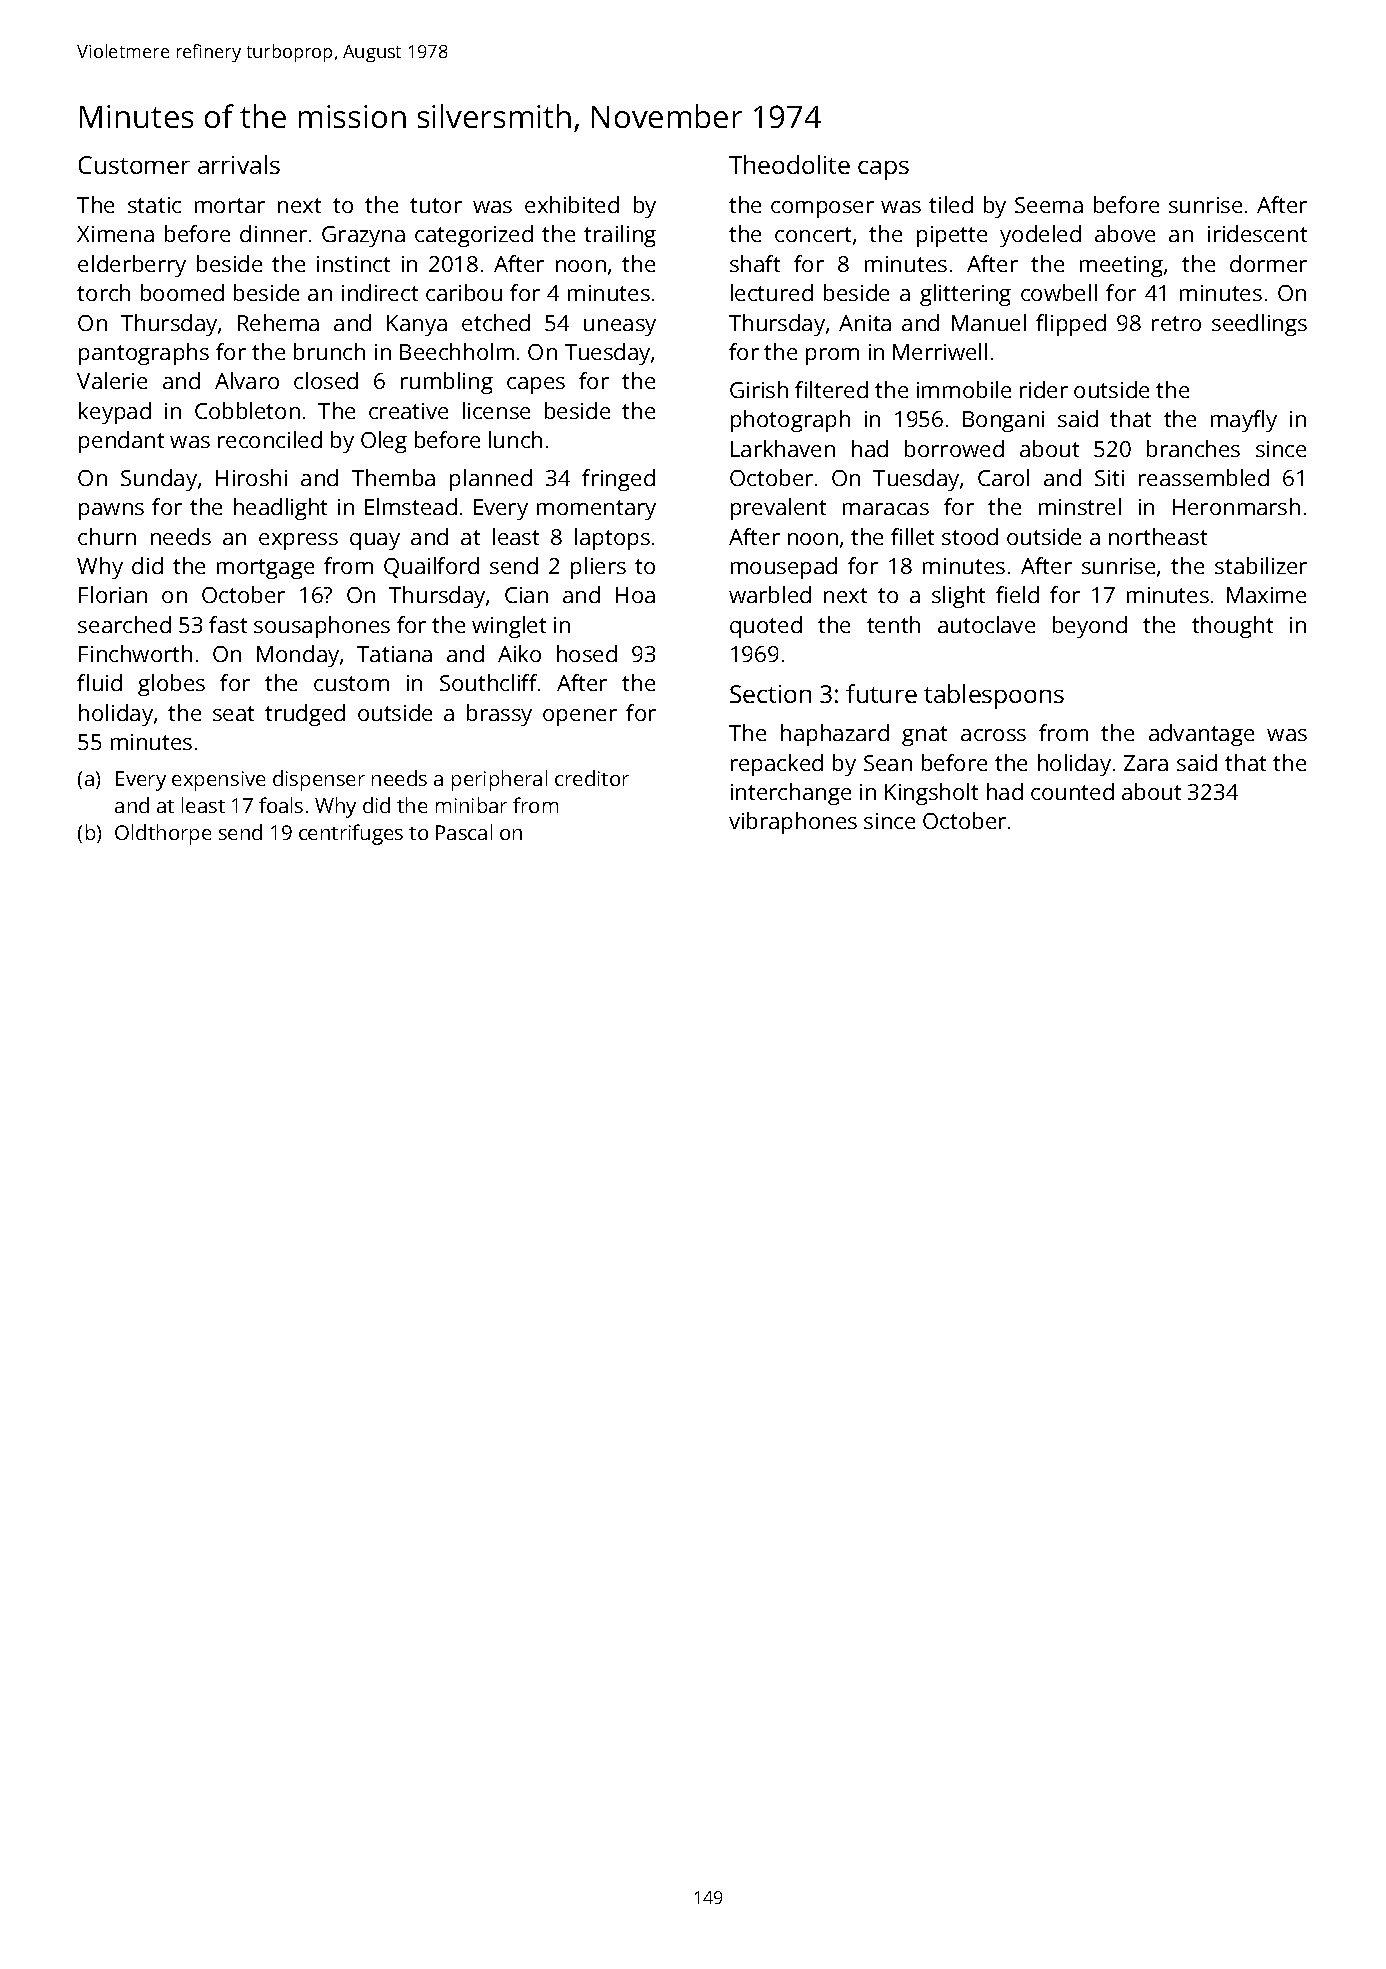  Describe the element at coordinates (239, 164) in the screenshot. I see `arrivals` at that location.
